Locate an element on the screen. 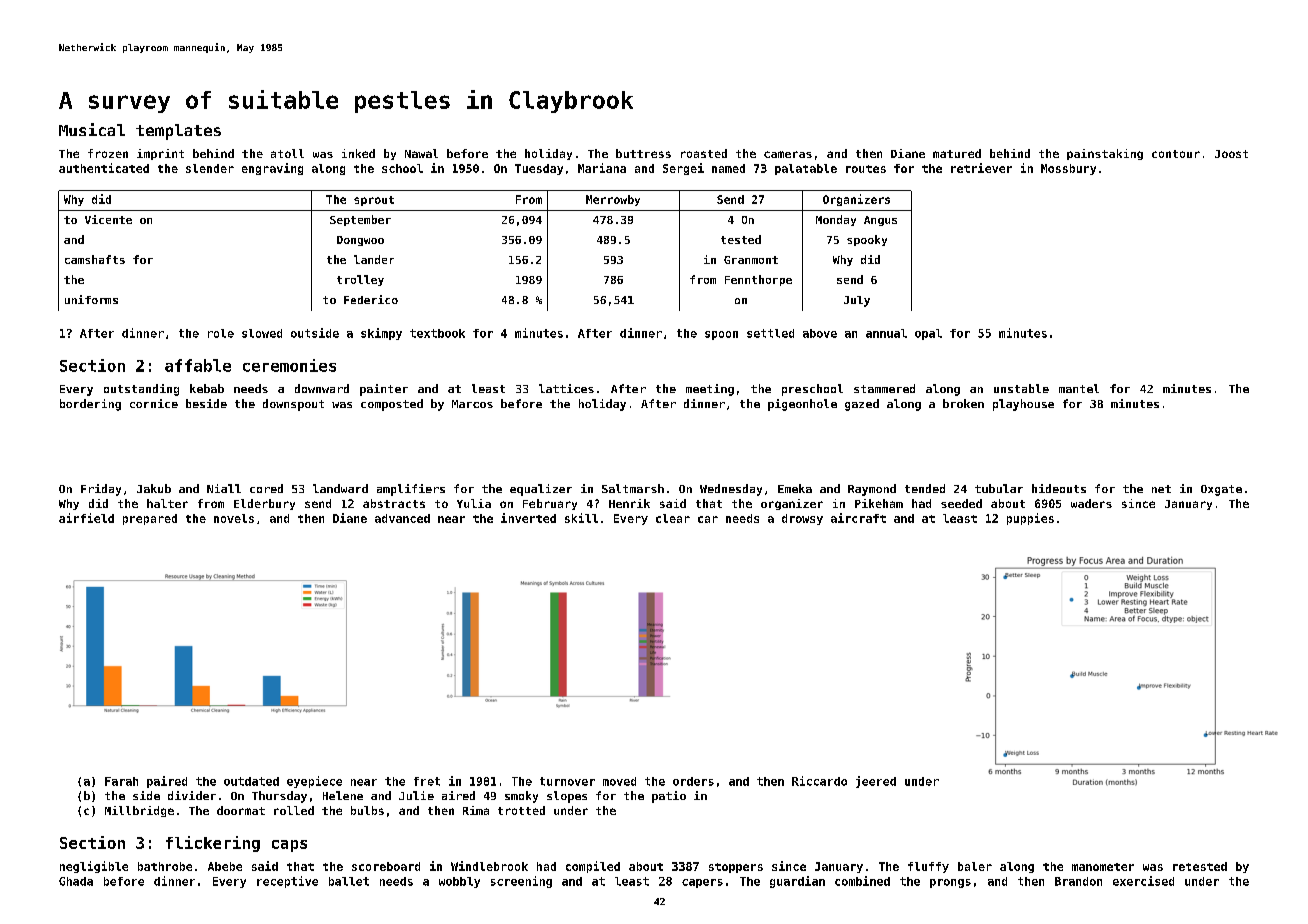 The height and width of the screenshot is (924, 1308). divider is located at coordinates (192, 795).
